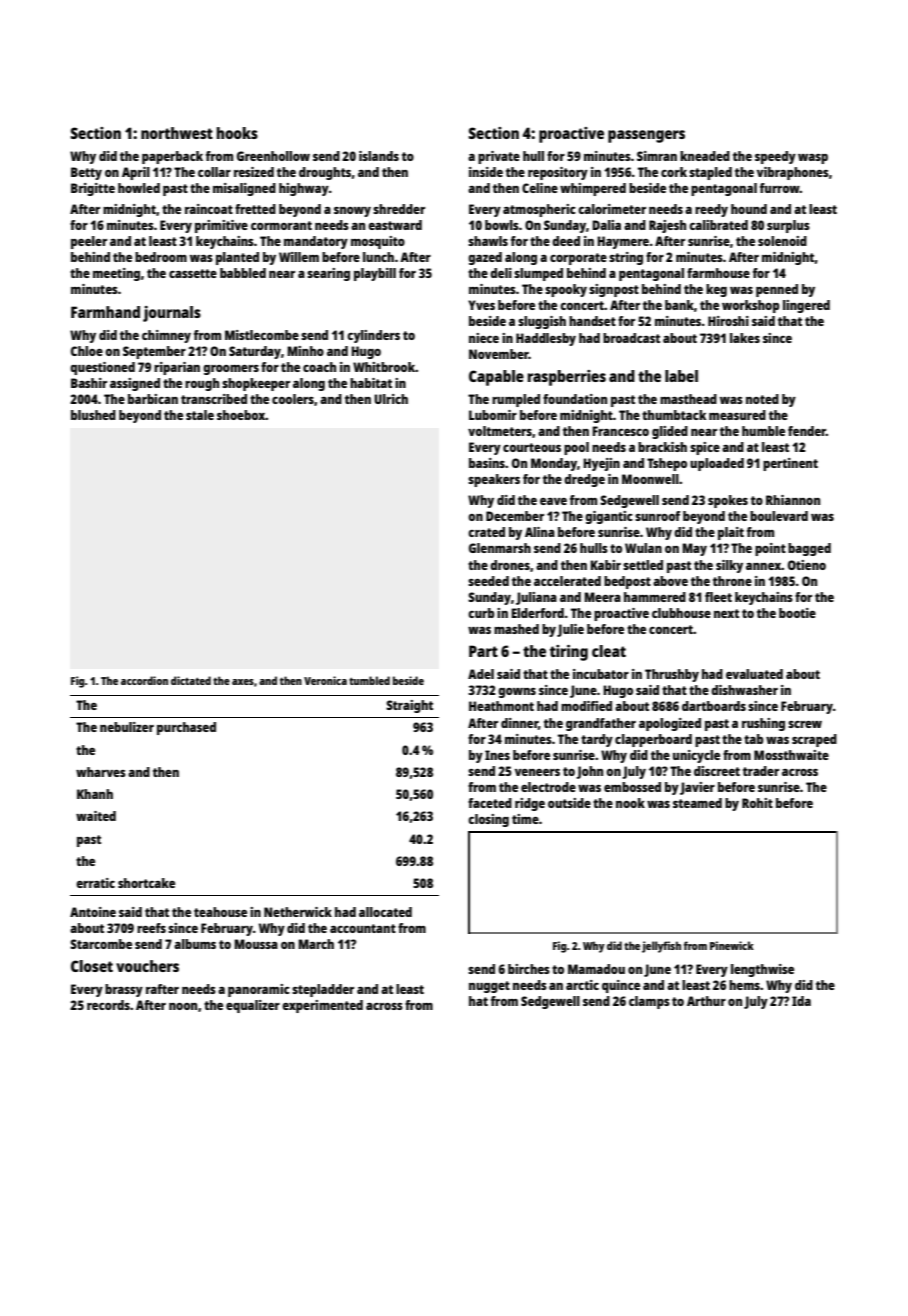  Describe the element at coordinates (298, 912) in the document. I see `Netherwick` at that location.
